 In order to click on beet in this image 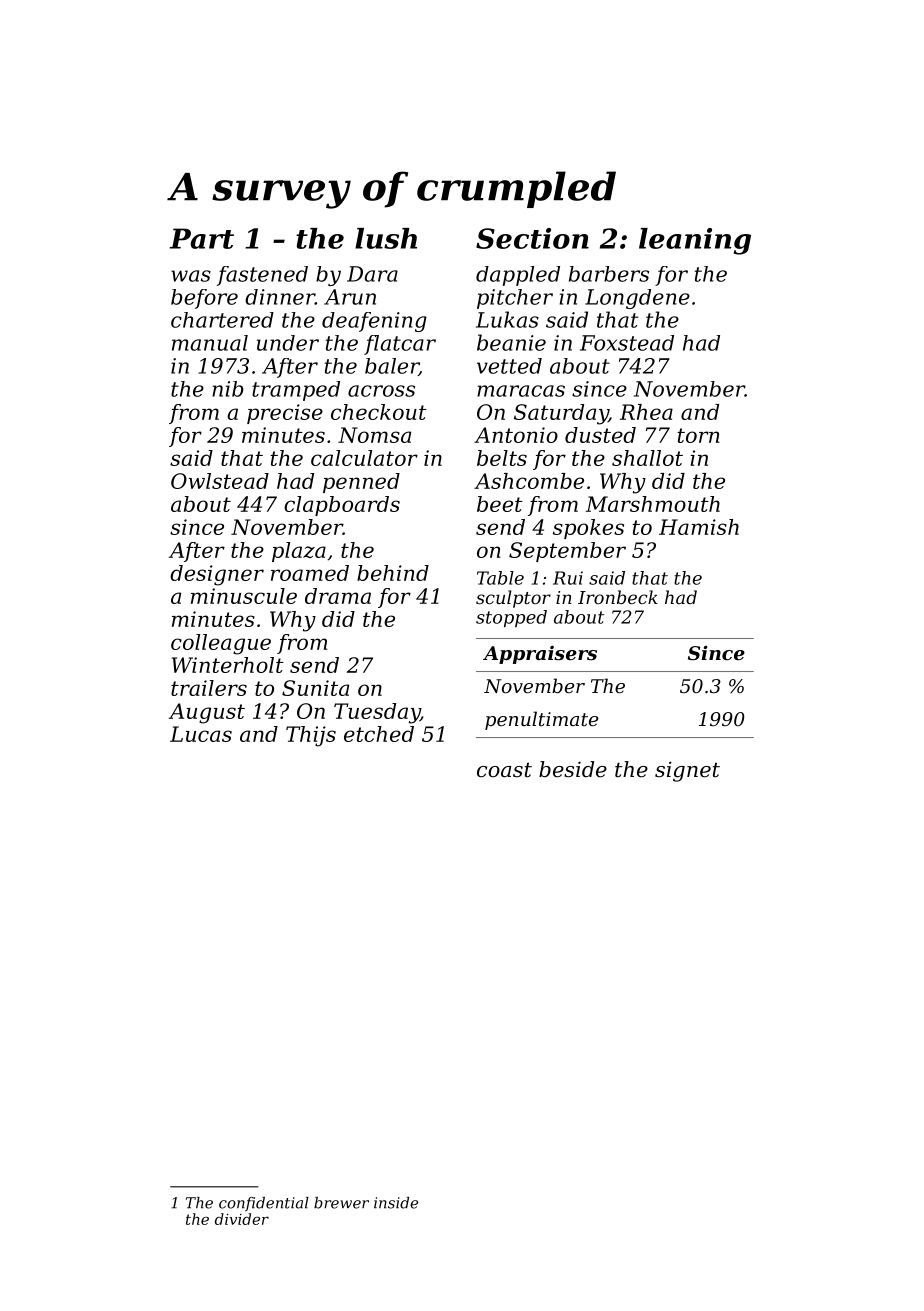, I will do `click(500, 504)`.
